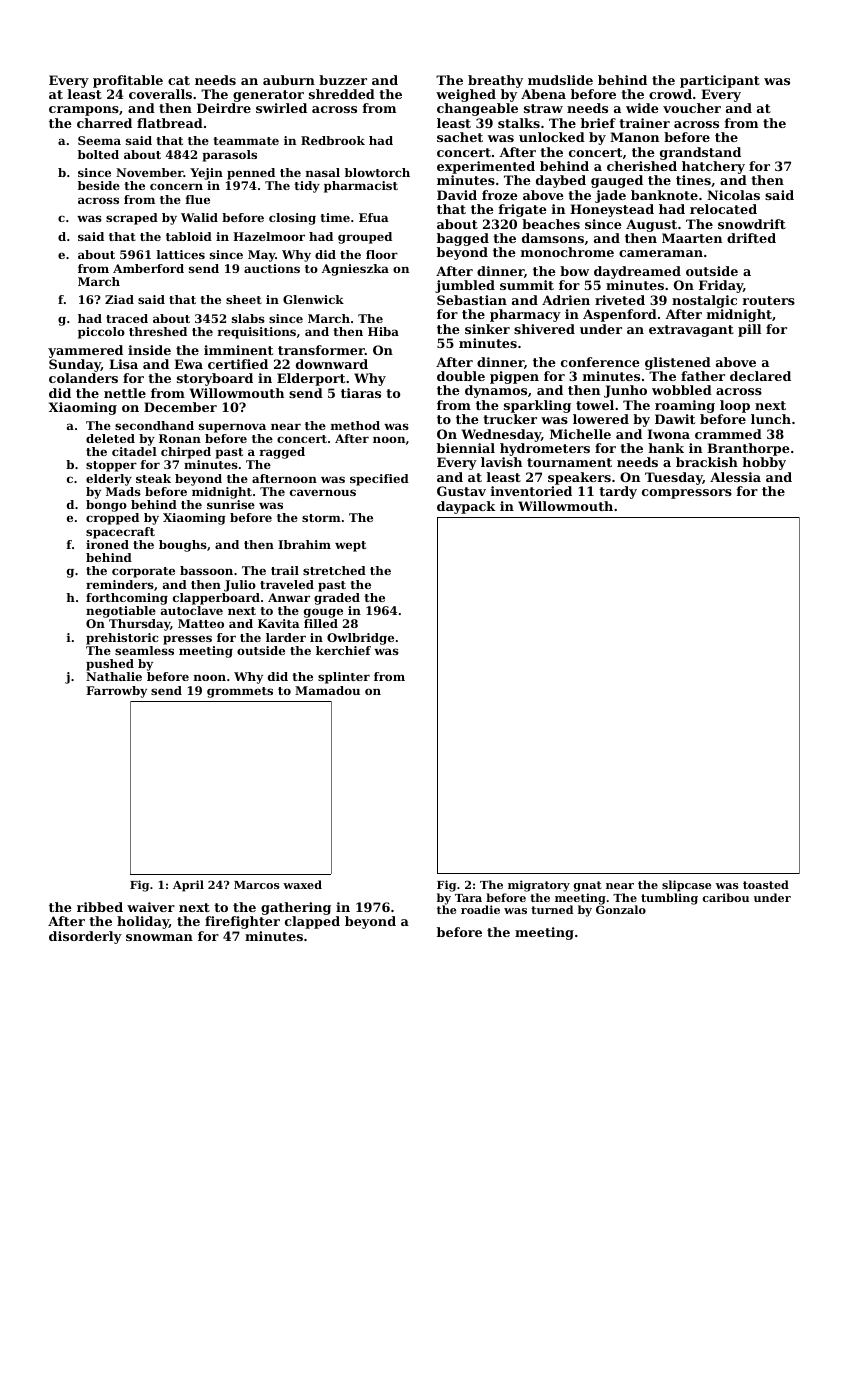  I want to click on caribou, so click(726, 897).
